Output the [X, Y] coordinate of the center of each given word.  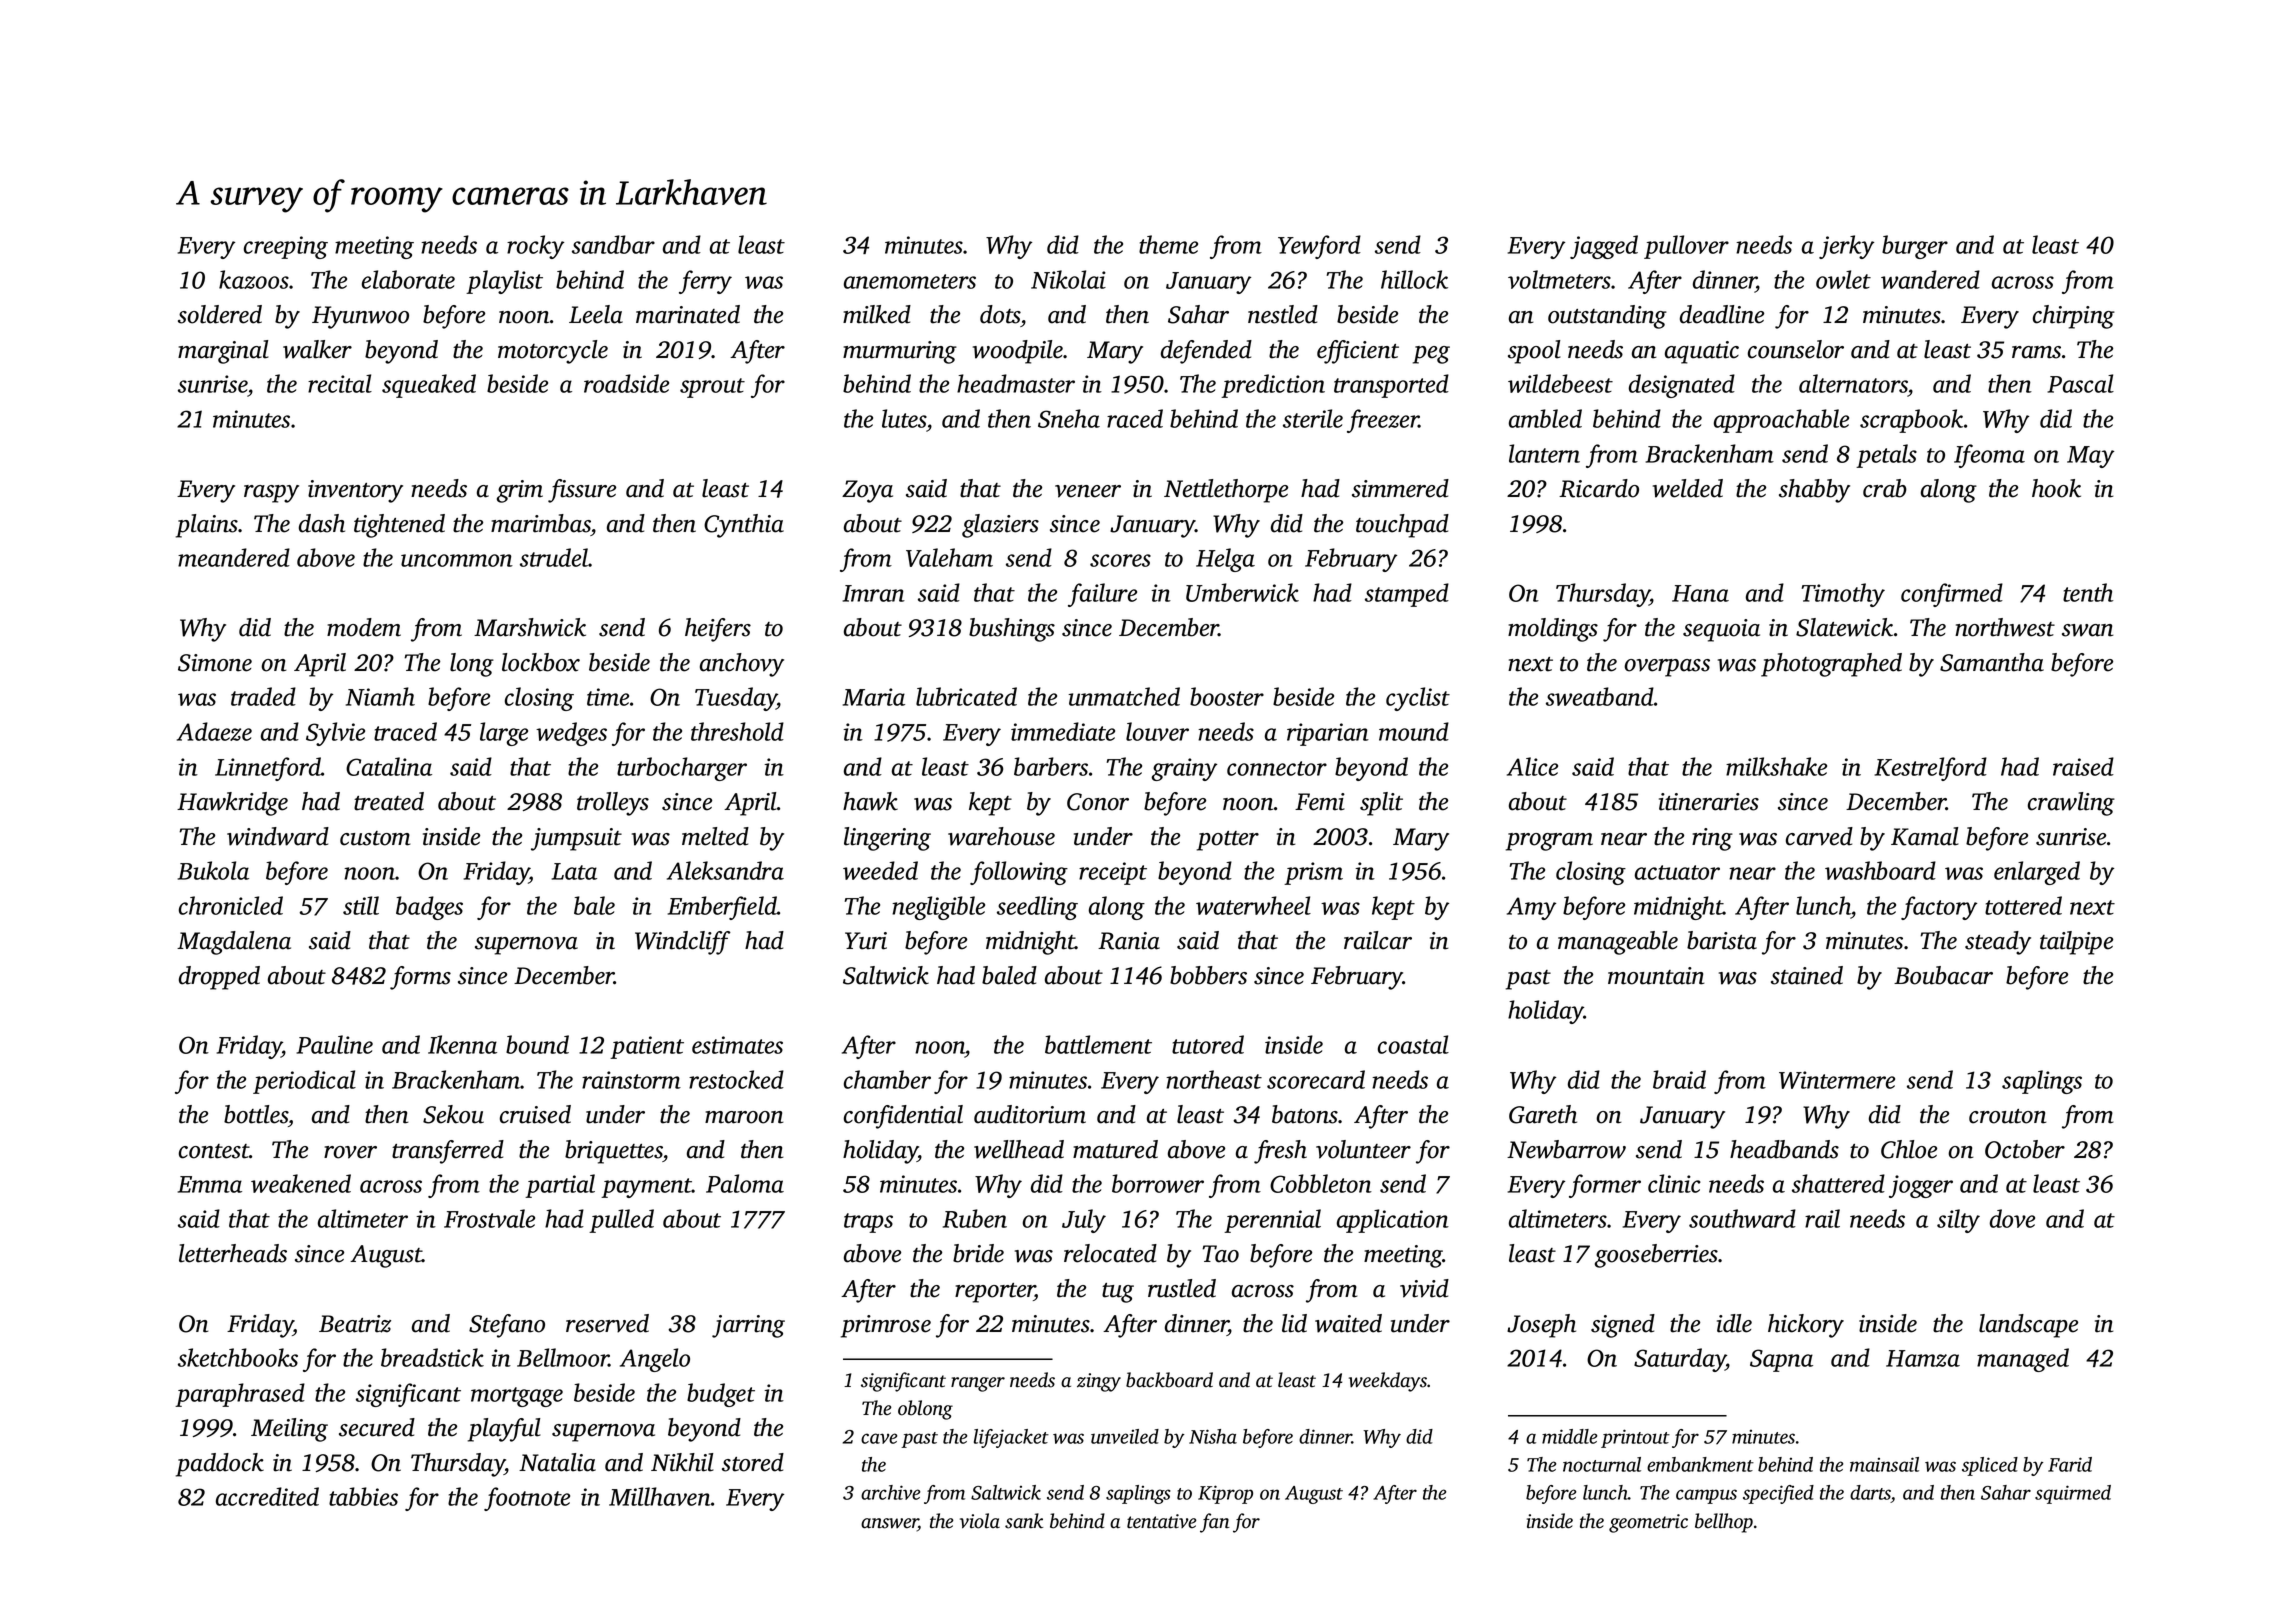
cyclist [1418, 699]
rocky [535, 247]
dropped [219, 978]
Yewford [1319, 247]
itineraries [1709, 802]
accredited [267, 1496]
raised [2083, 766]
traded [263, 696]
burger [1915, 247]
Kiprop [1225, 1494]
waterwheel [1253, 905]
